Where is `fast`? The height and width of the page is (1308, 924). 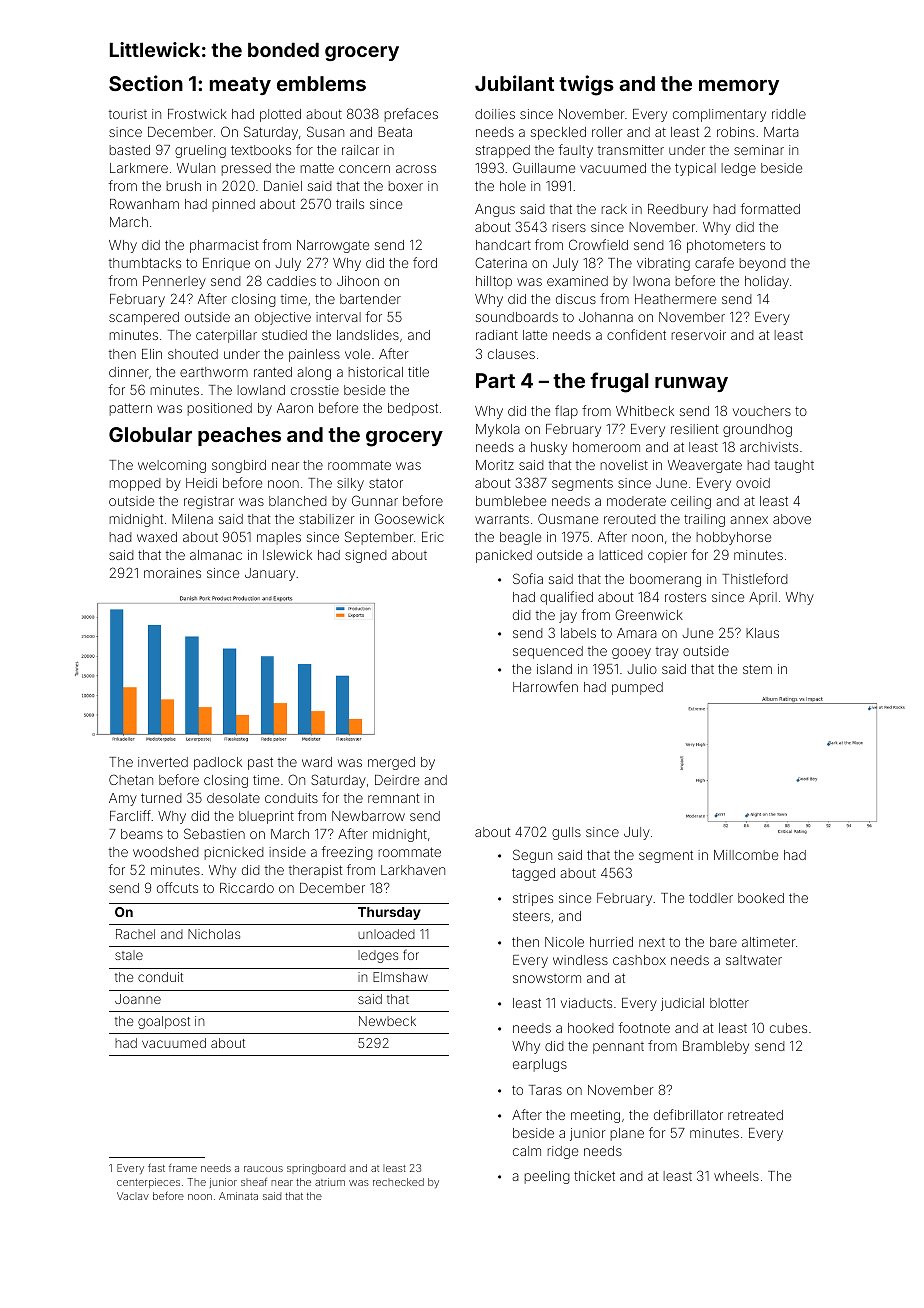 fast is located at coordinates (156, 1167).
